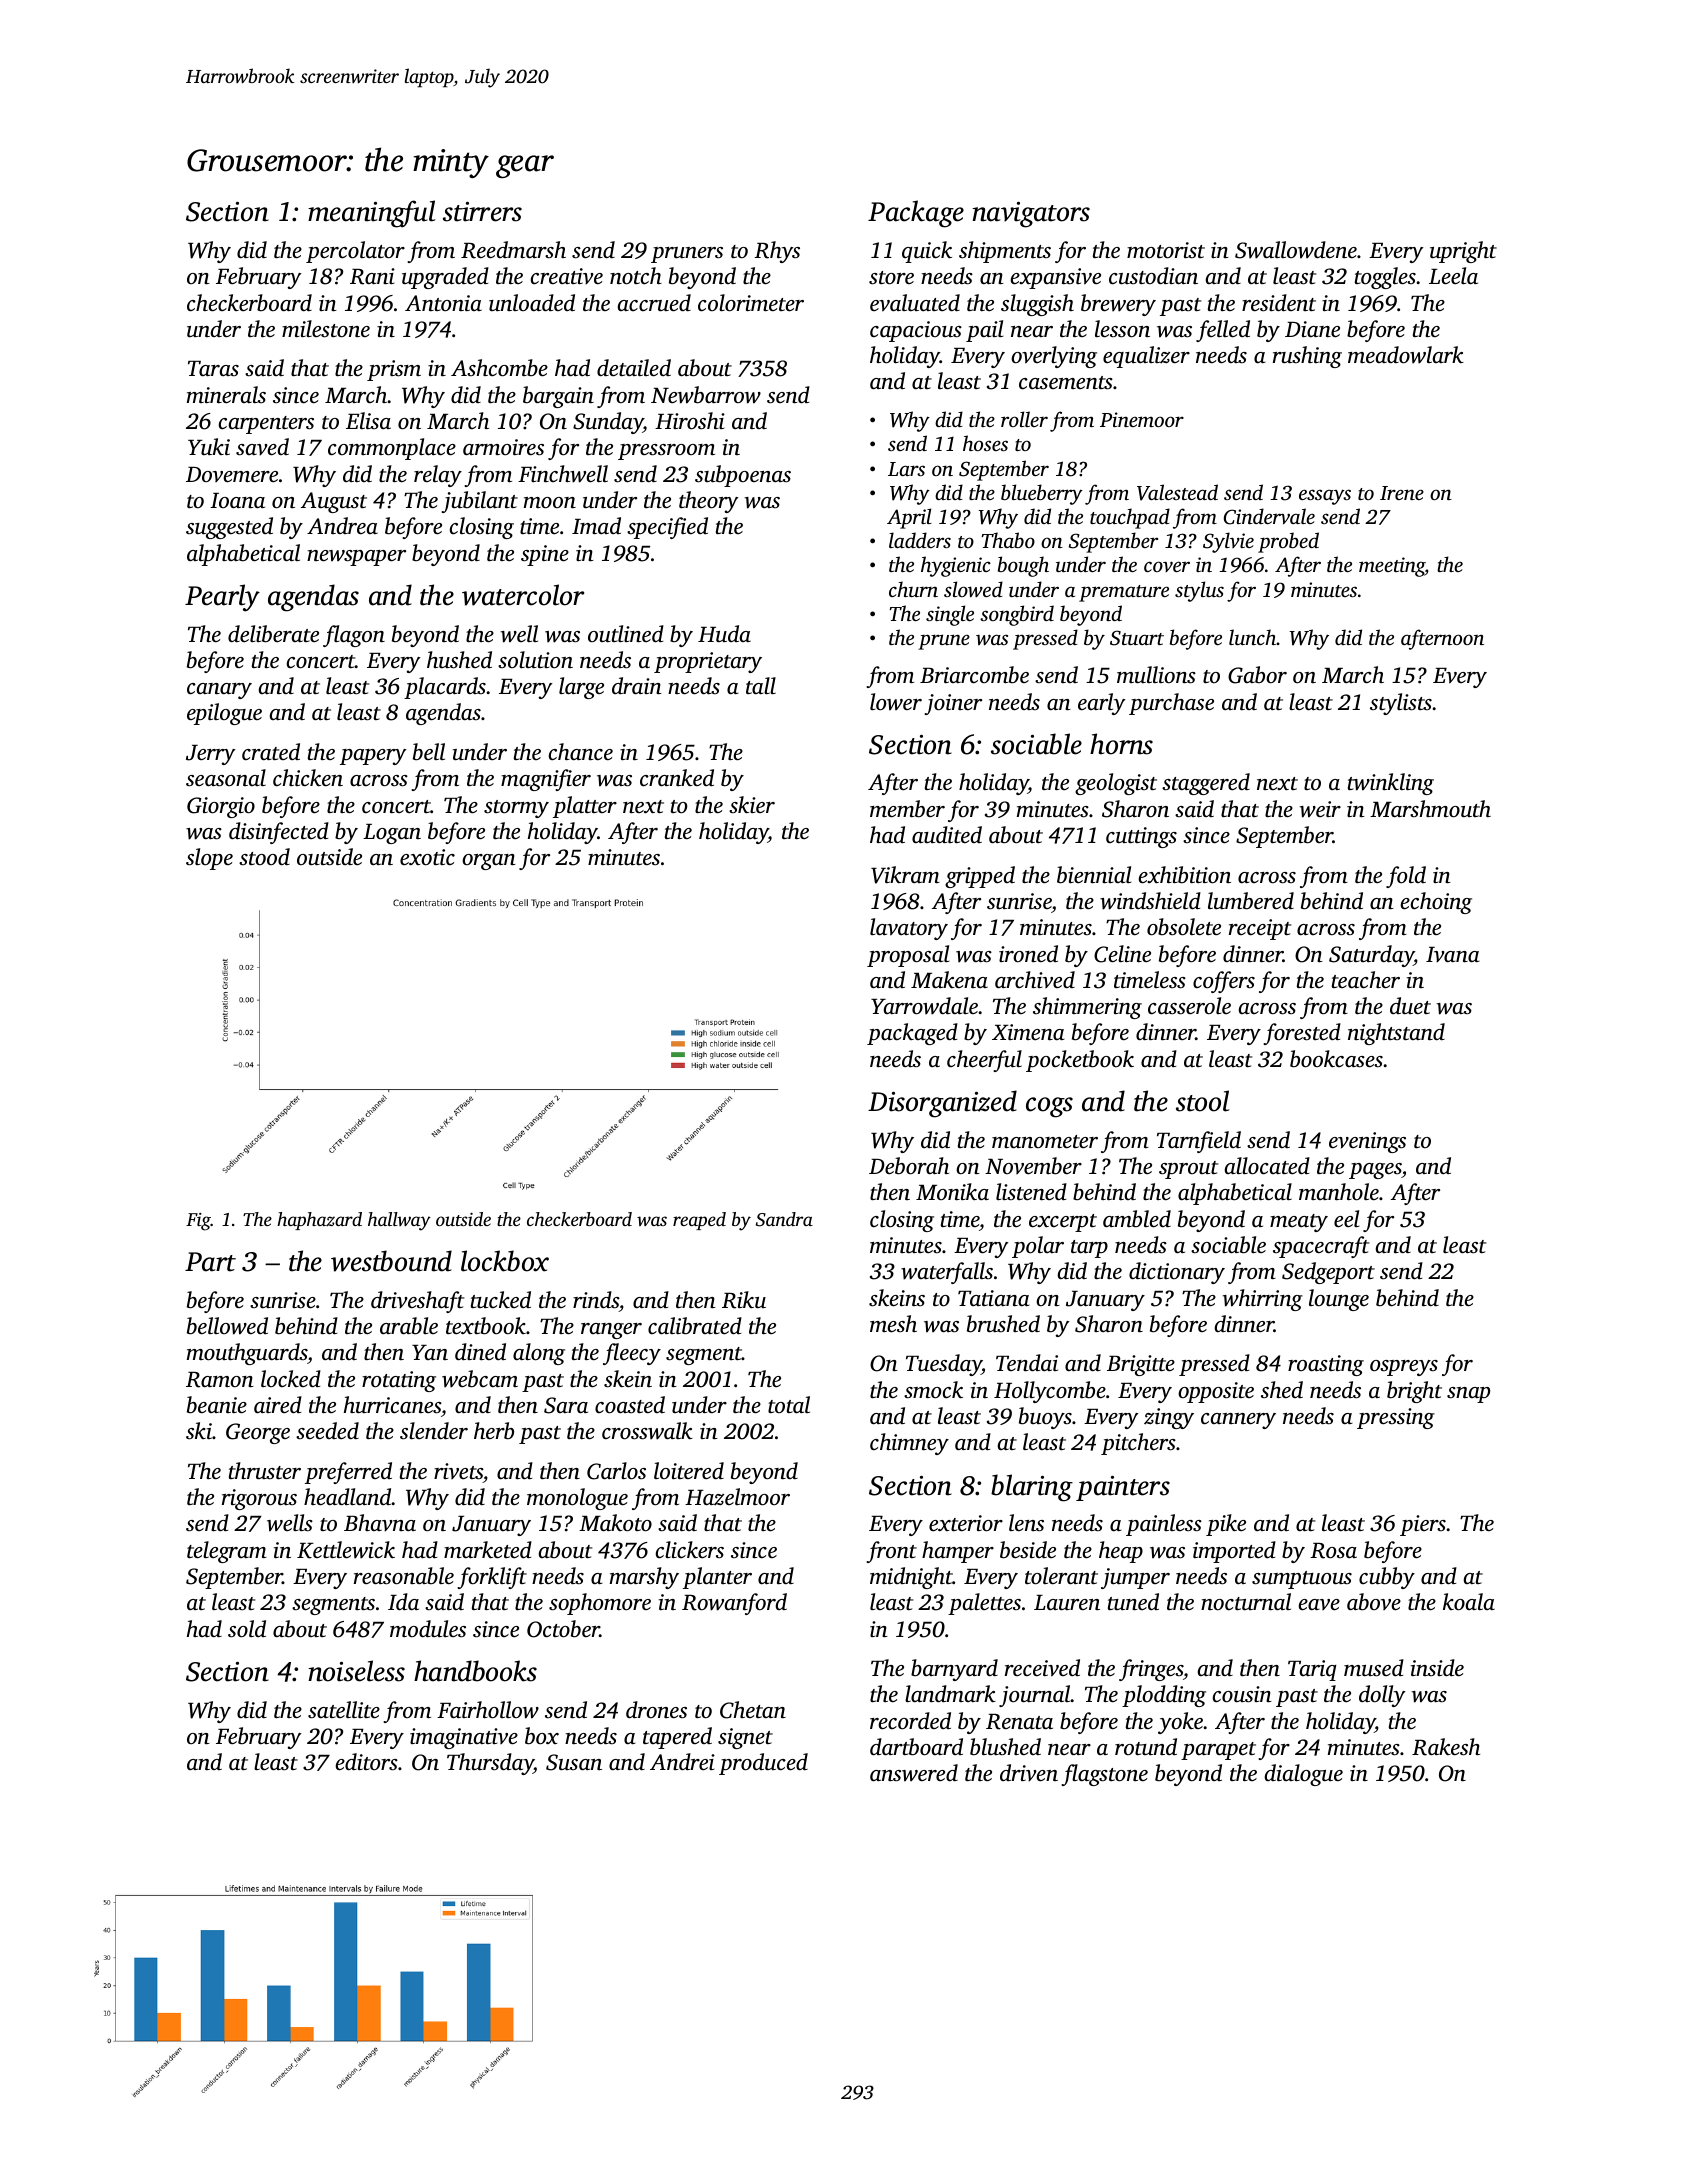 This screenshot has height=2178, width=1683. What do you see at coordinates (908, 956) in the screenshot?
I see `proposal` at bounding box center [908, 956].
